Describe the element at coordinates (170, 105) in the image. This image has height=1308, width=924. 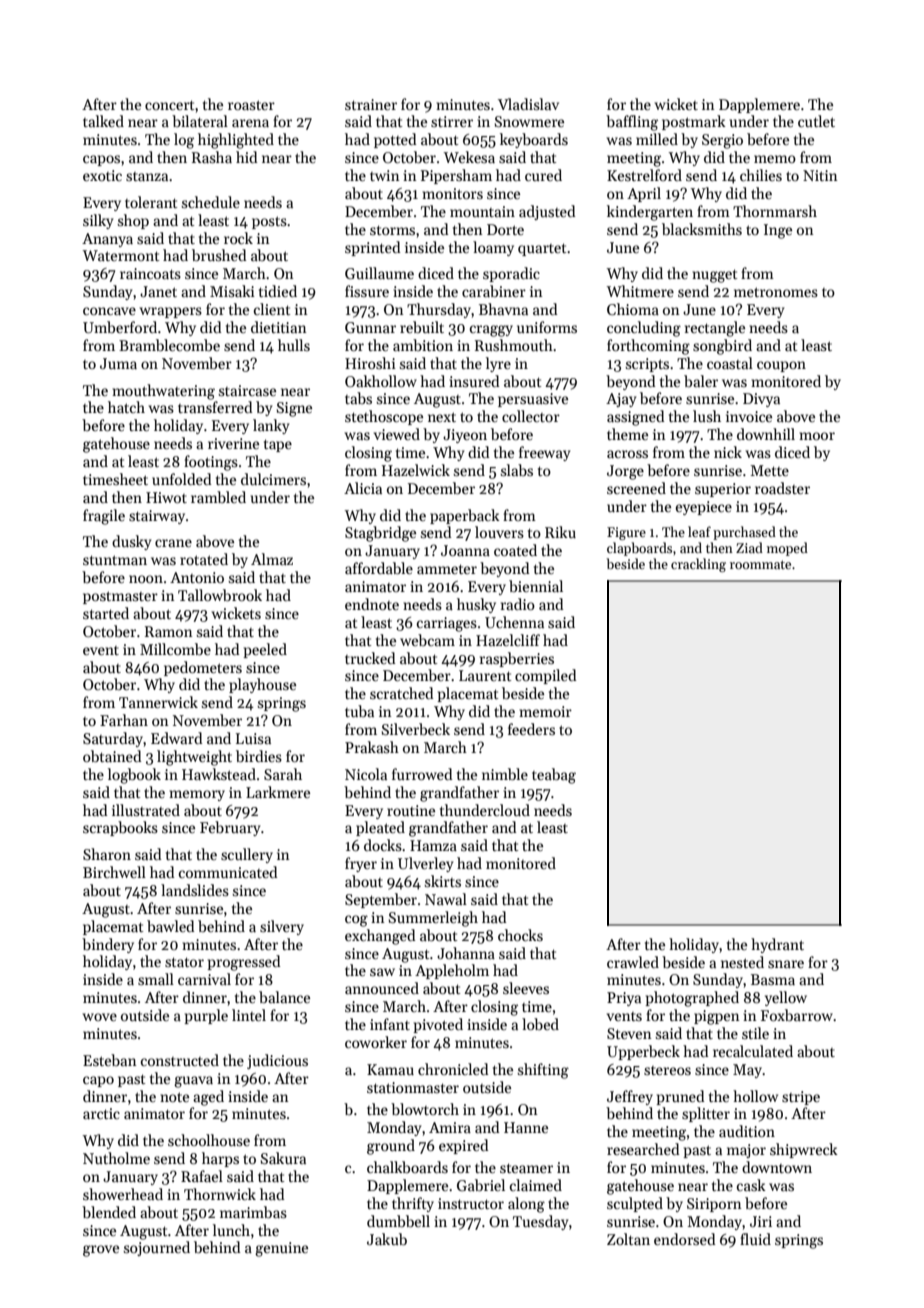
I see `concert` at that location.
